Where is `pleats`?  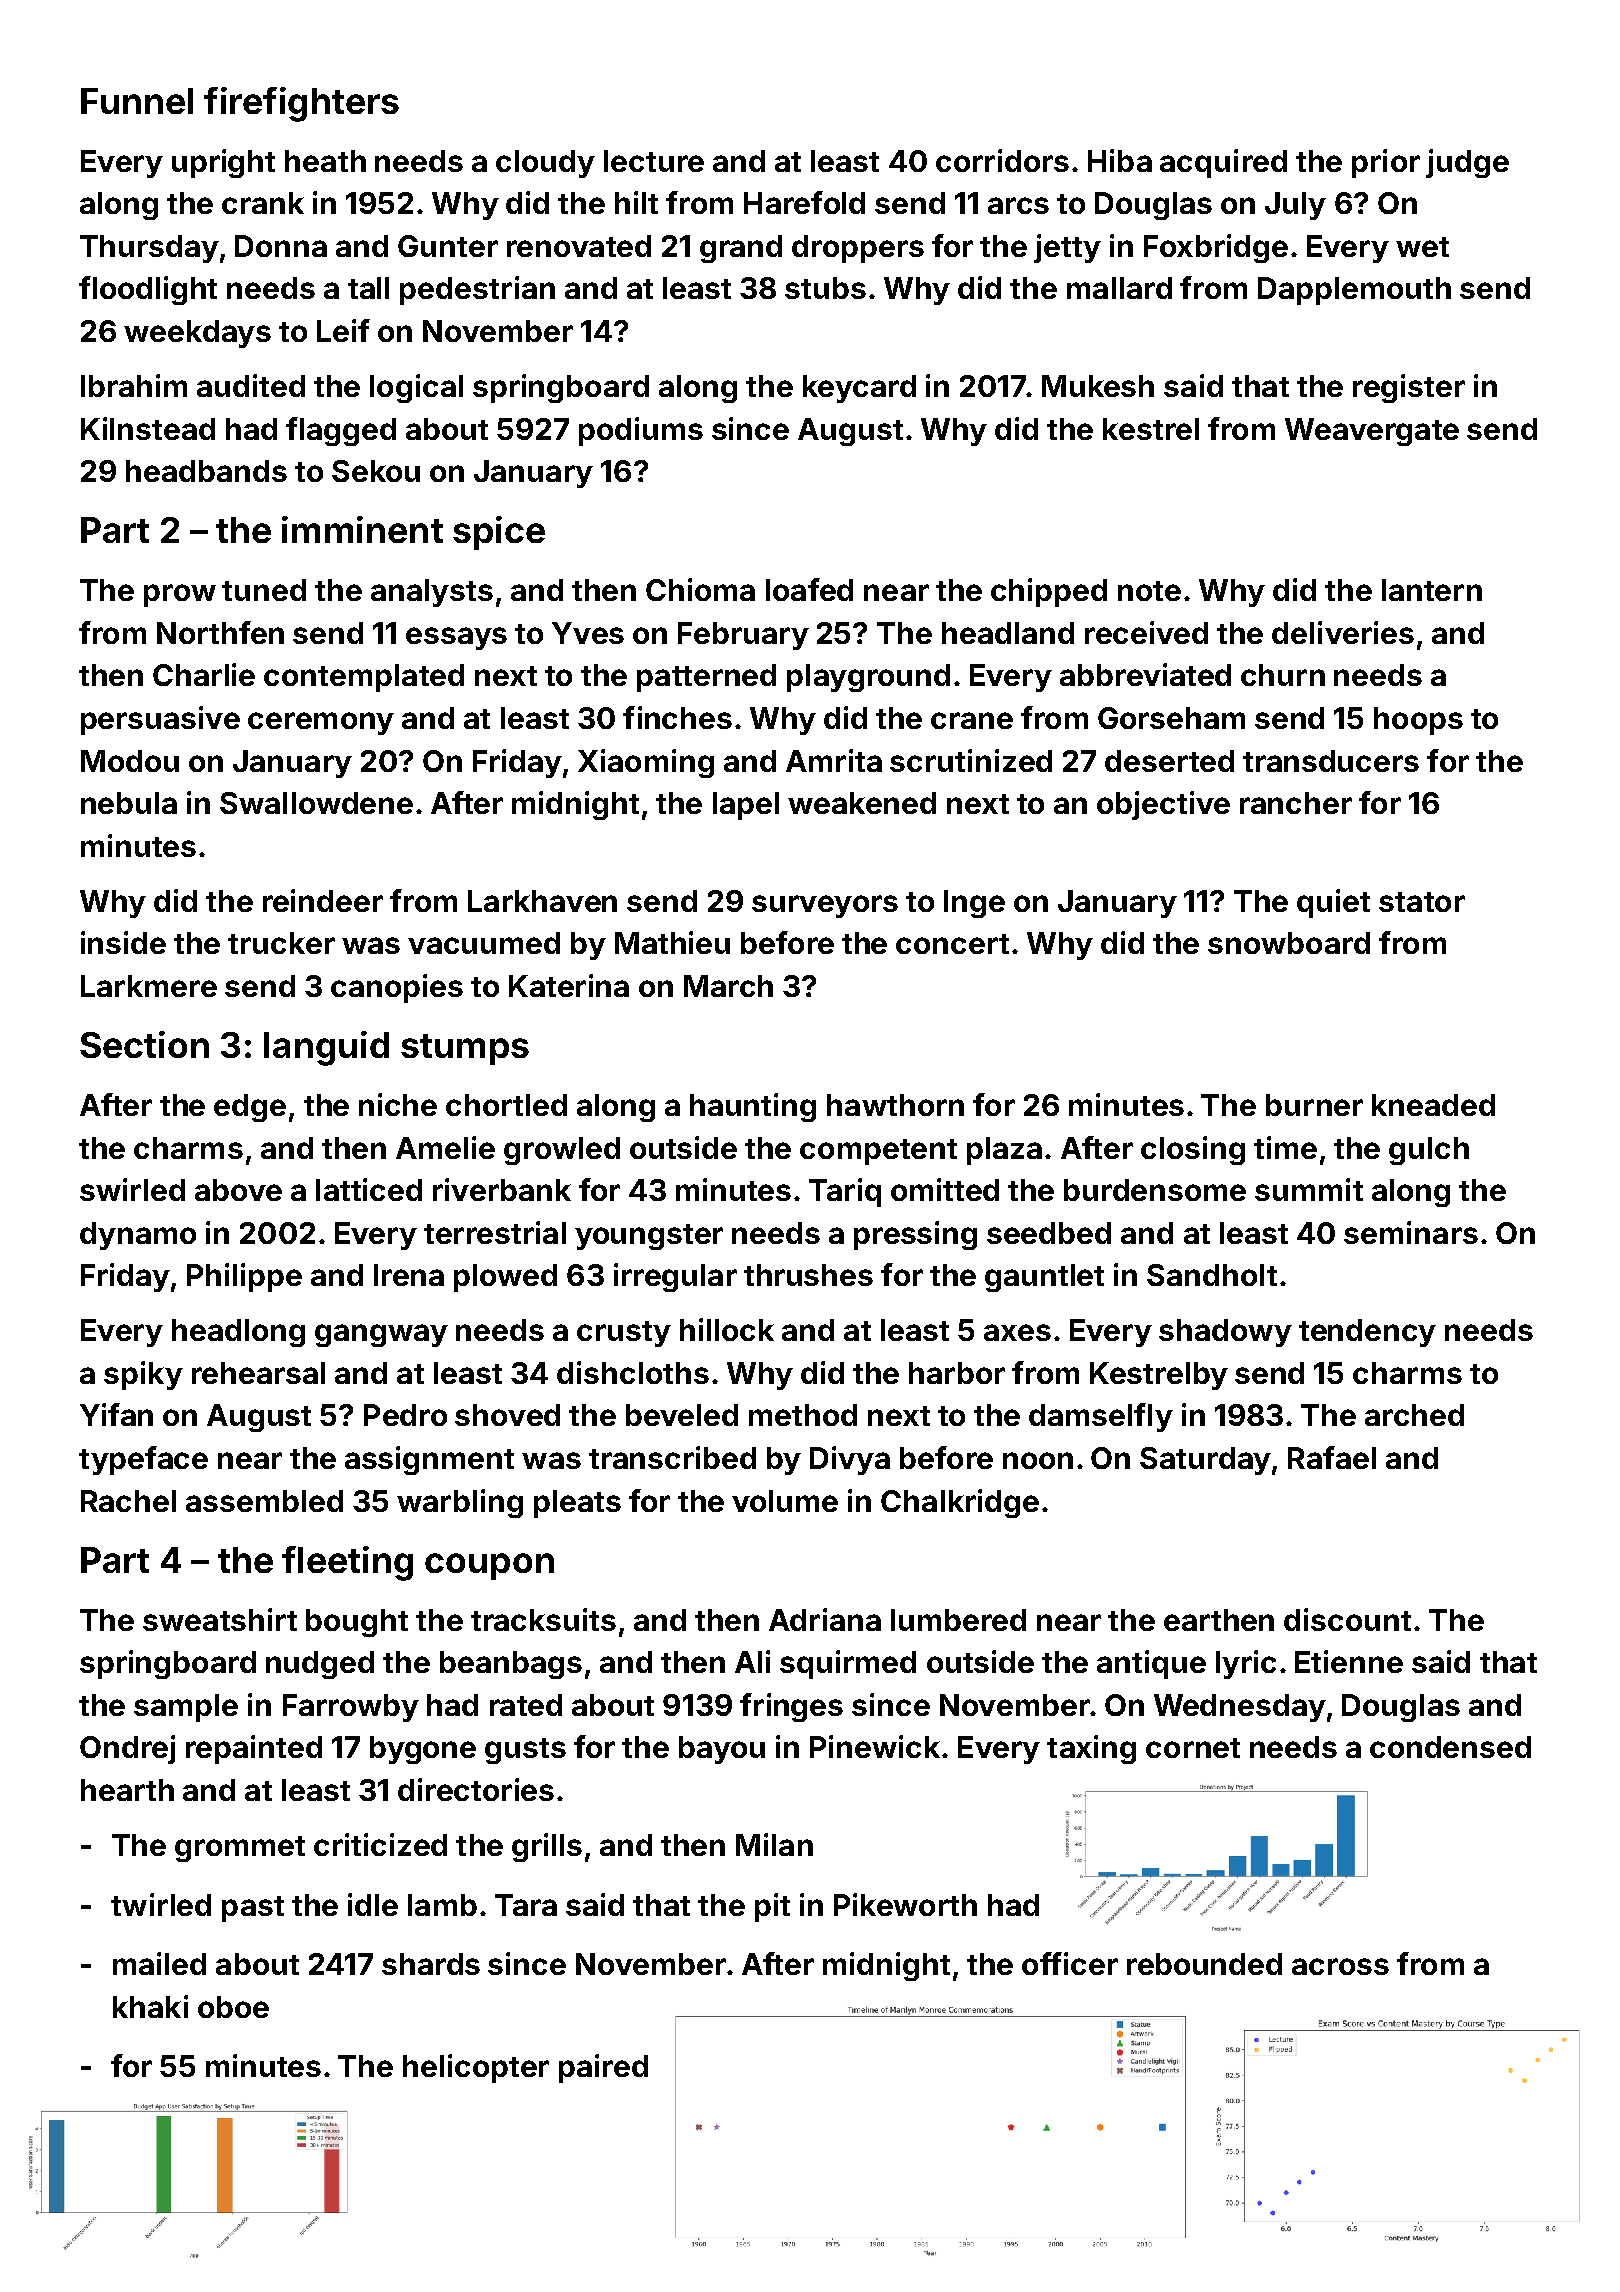 pleats is located at coordinates (577, 1504).
